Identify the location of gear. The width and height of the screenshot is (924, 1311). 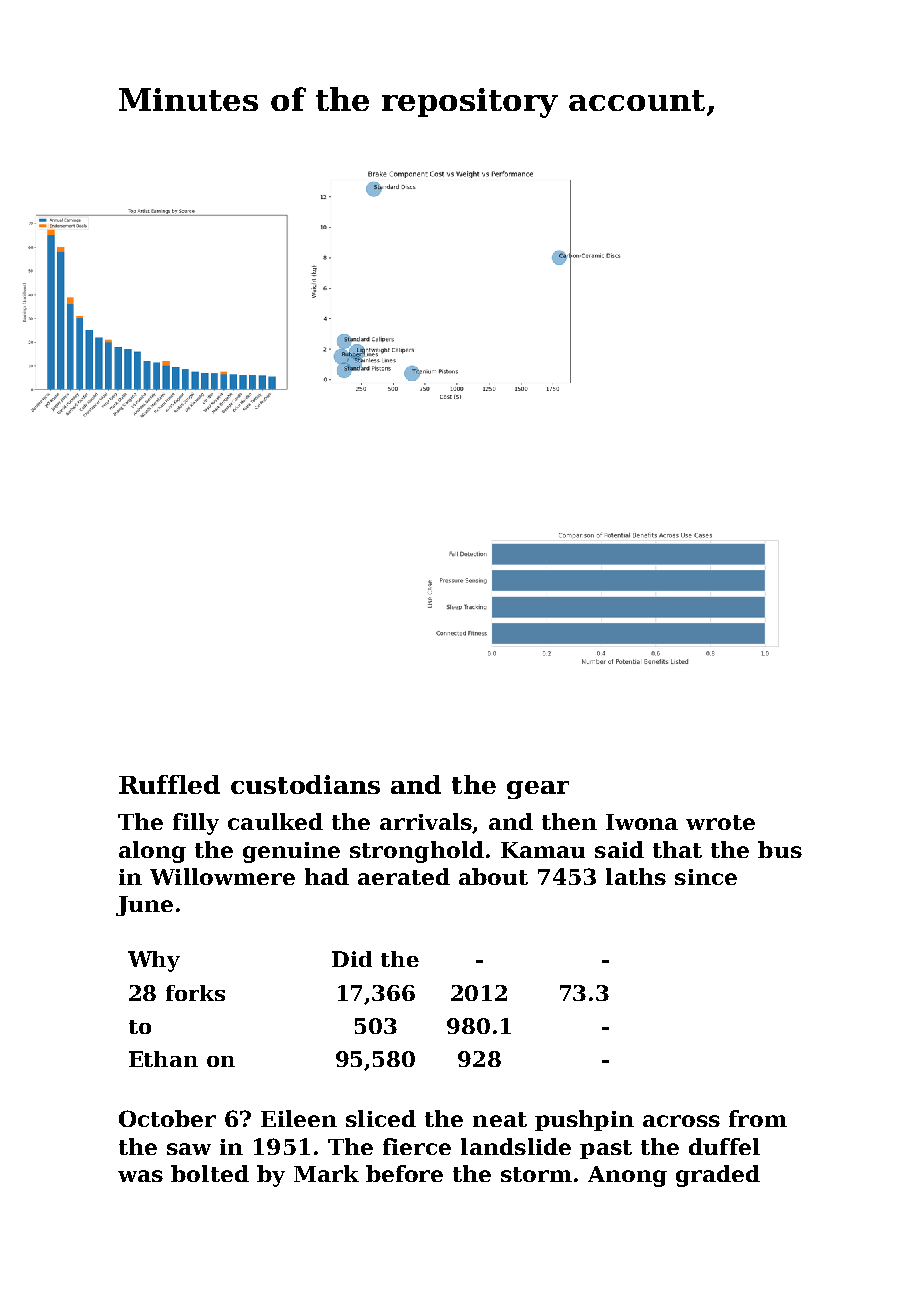
(538, 790).
